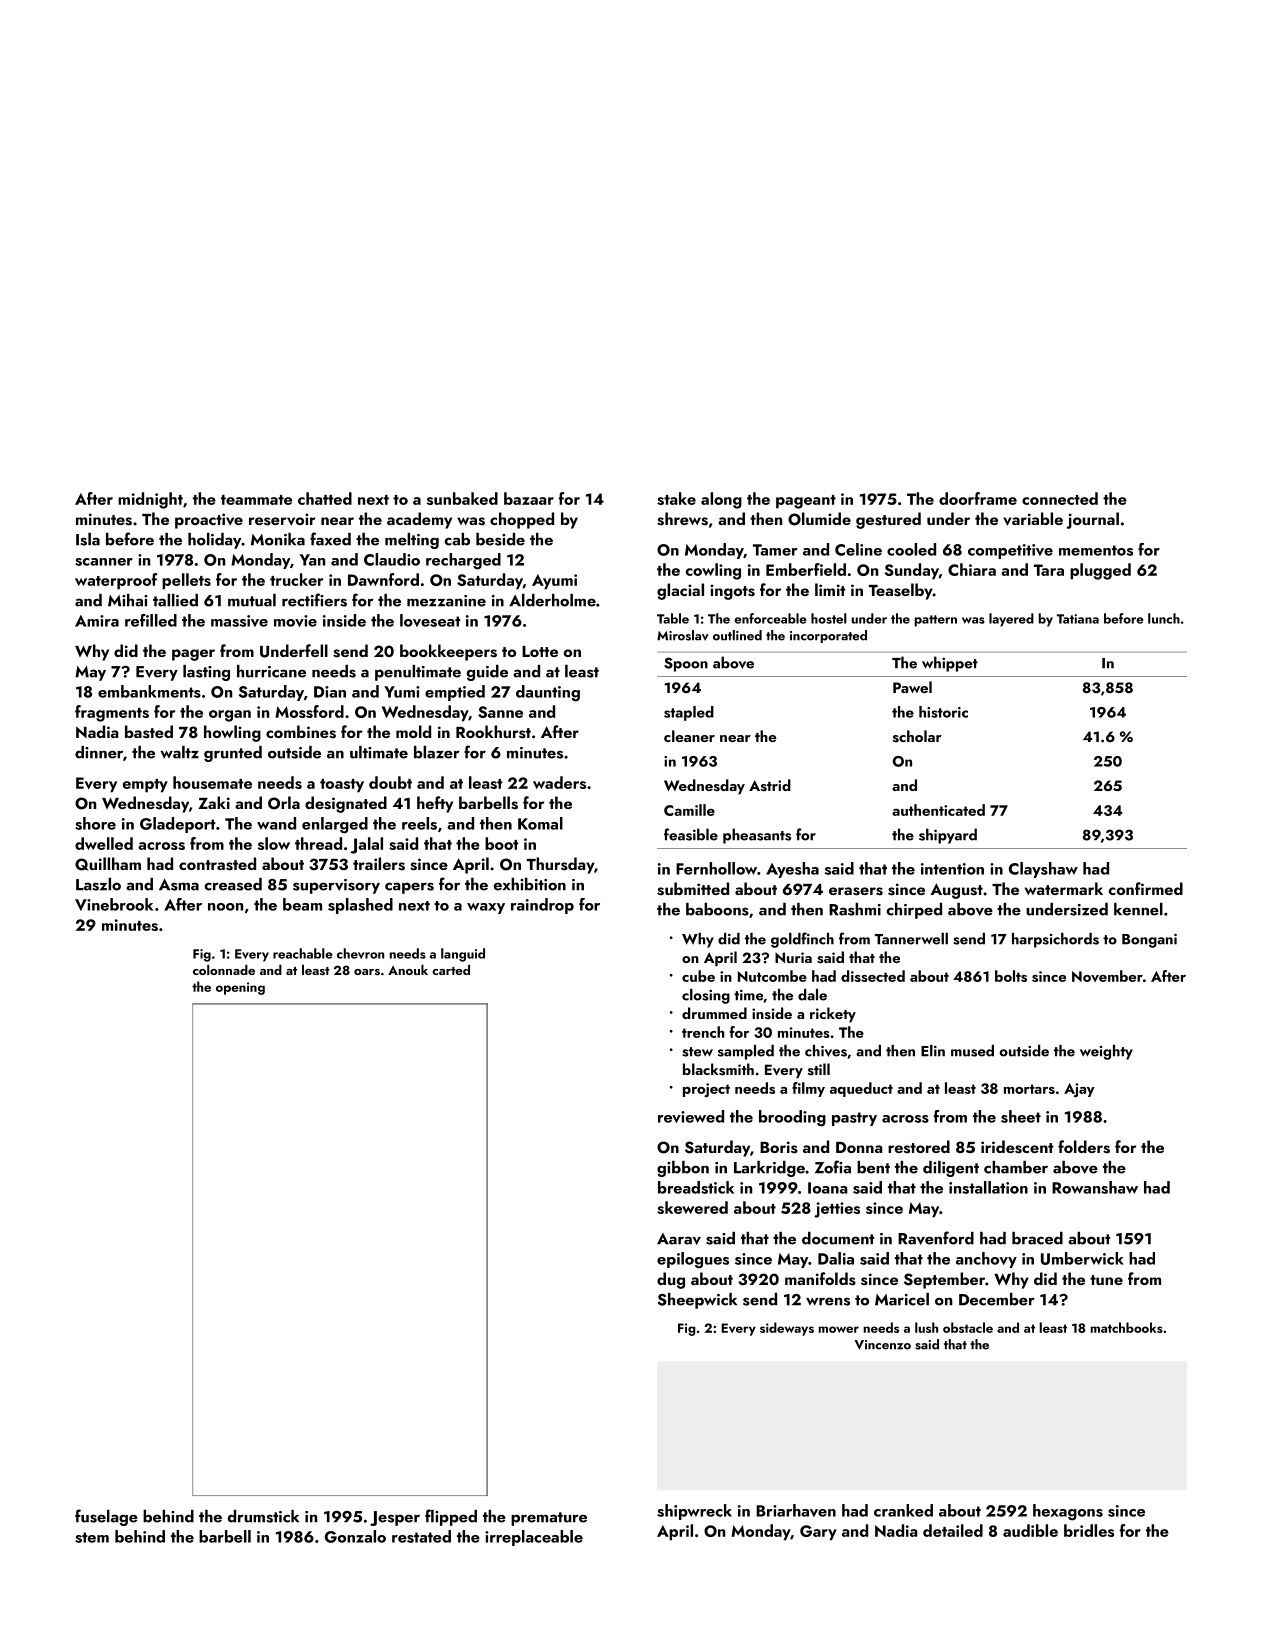 The width and height of the screenshot is (1262, 1633). I want to click on bookkeepers, so click(448, 652).
